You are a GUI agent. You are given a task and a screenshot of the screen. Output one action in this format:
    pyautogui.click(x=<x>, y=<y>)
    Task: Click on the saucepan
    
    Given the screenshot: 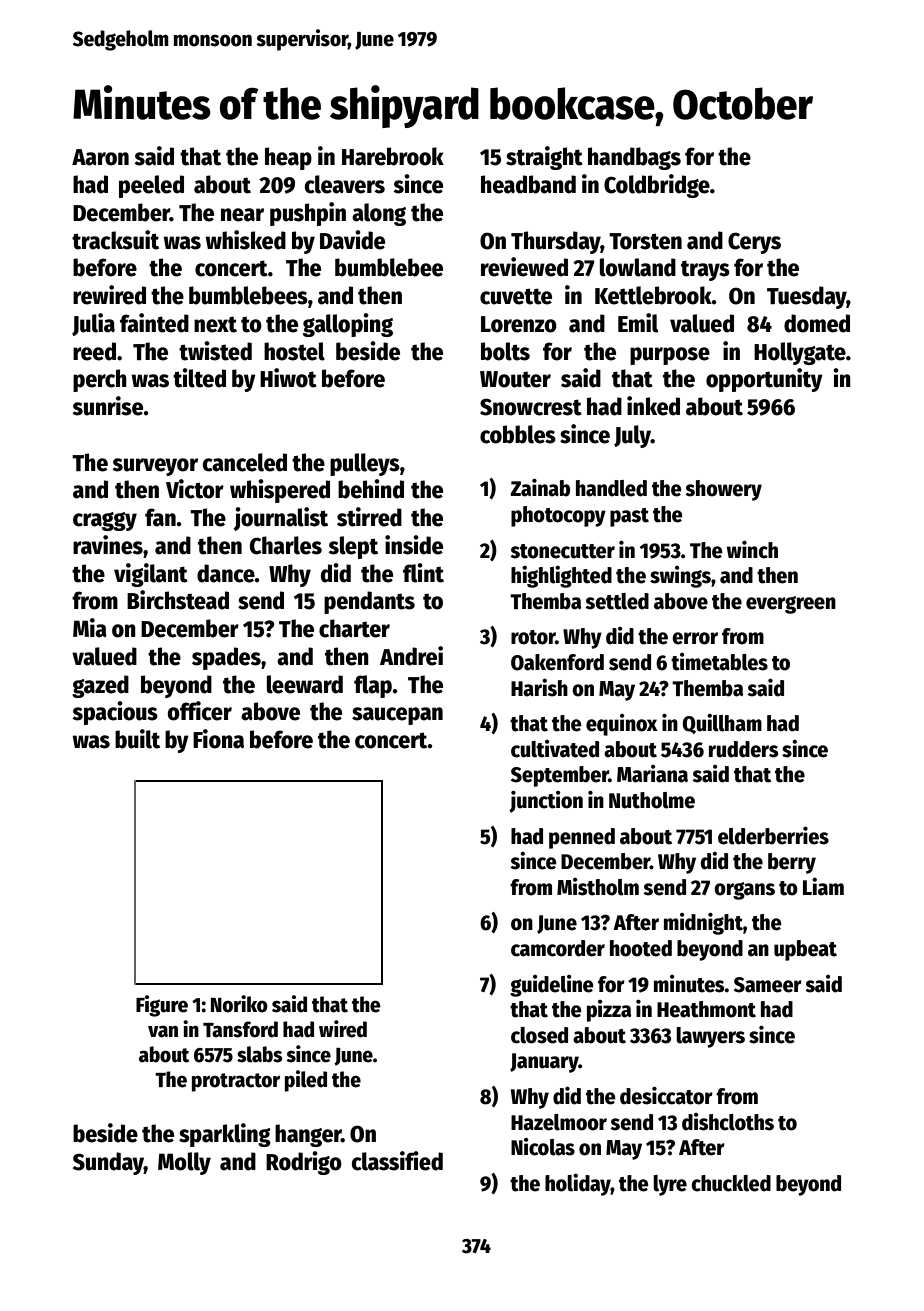 What is the action you would take?
    pyautogui.click(x=397, y=716)
